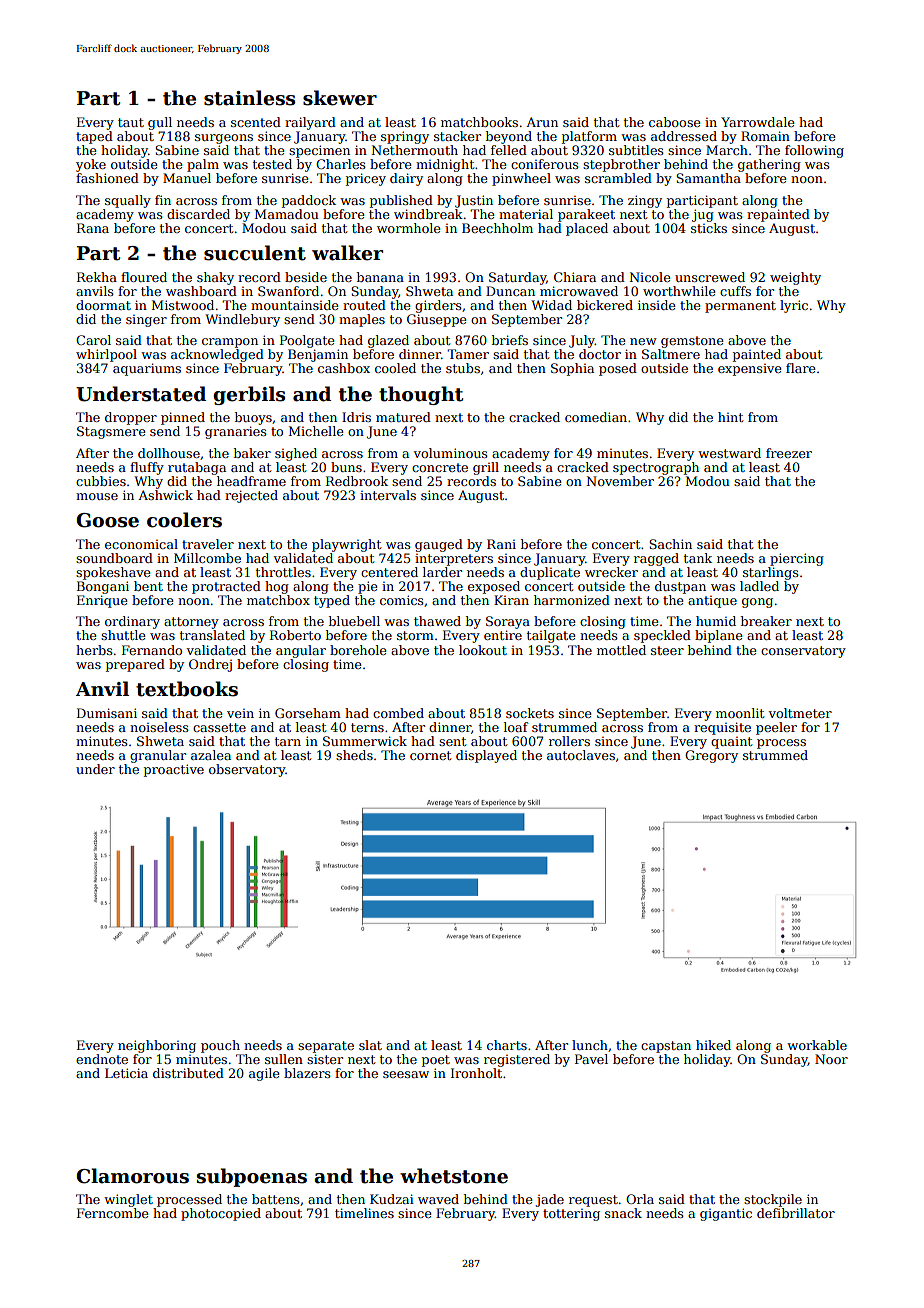 The width and height of the page is (924, 1308). Describe the element at coordinates (103, 305) in the page. I see `doormat` at that location.
